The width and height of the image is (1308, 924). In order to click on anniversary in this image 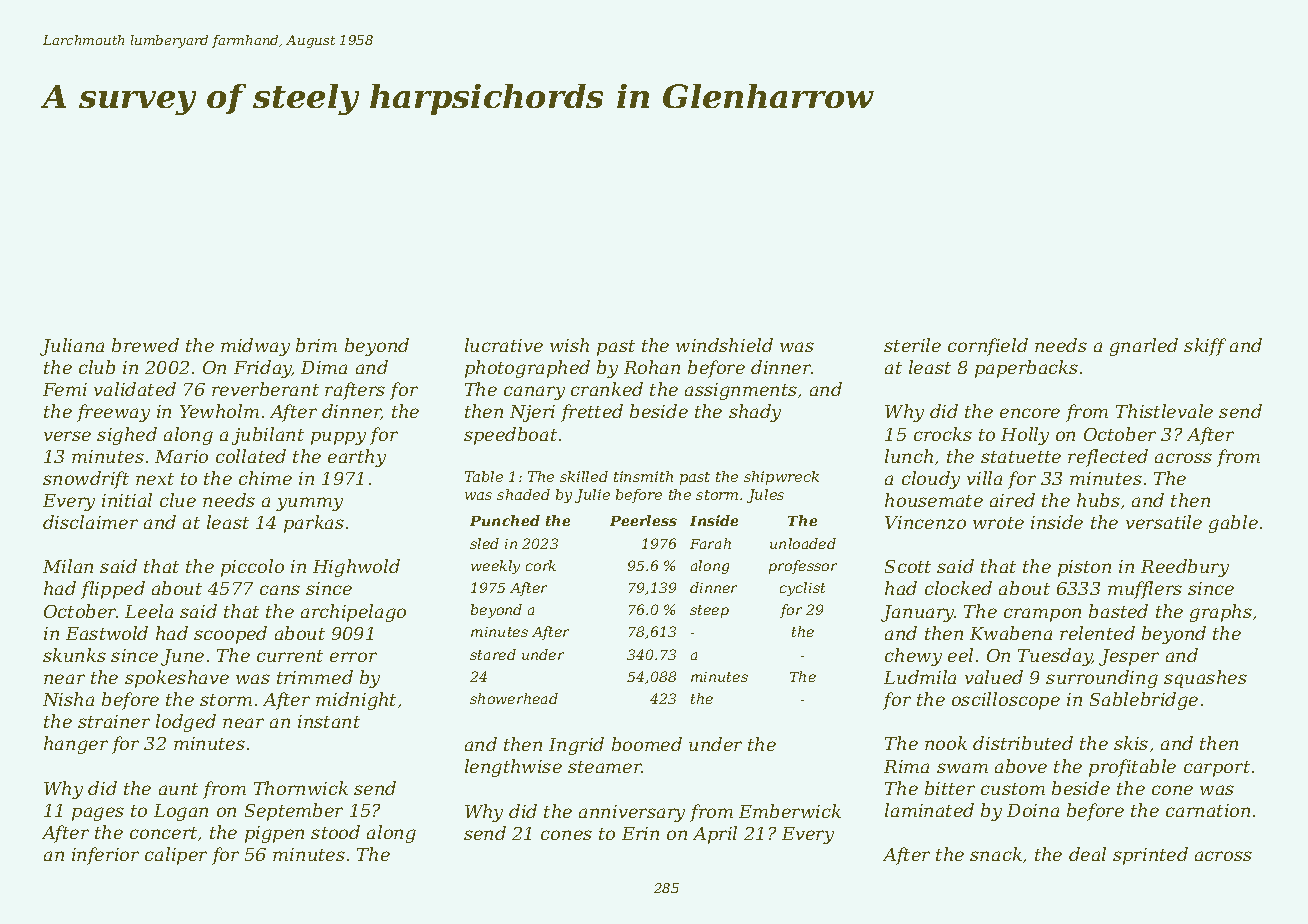, I will do `click(632, 813)`.
